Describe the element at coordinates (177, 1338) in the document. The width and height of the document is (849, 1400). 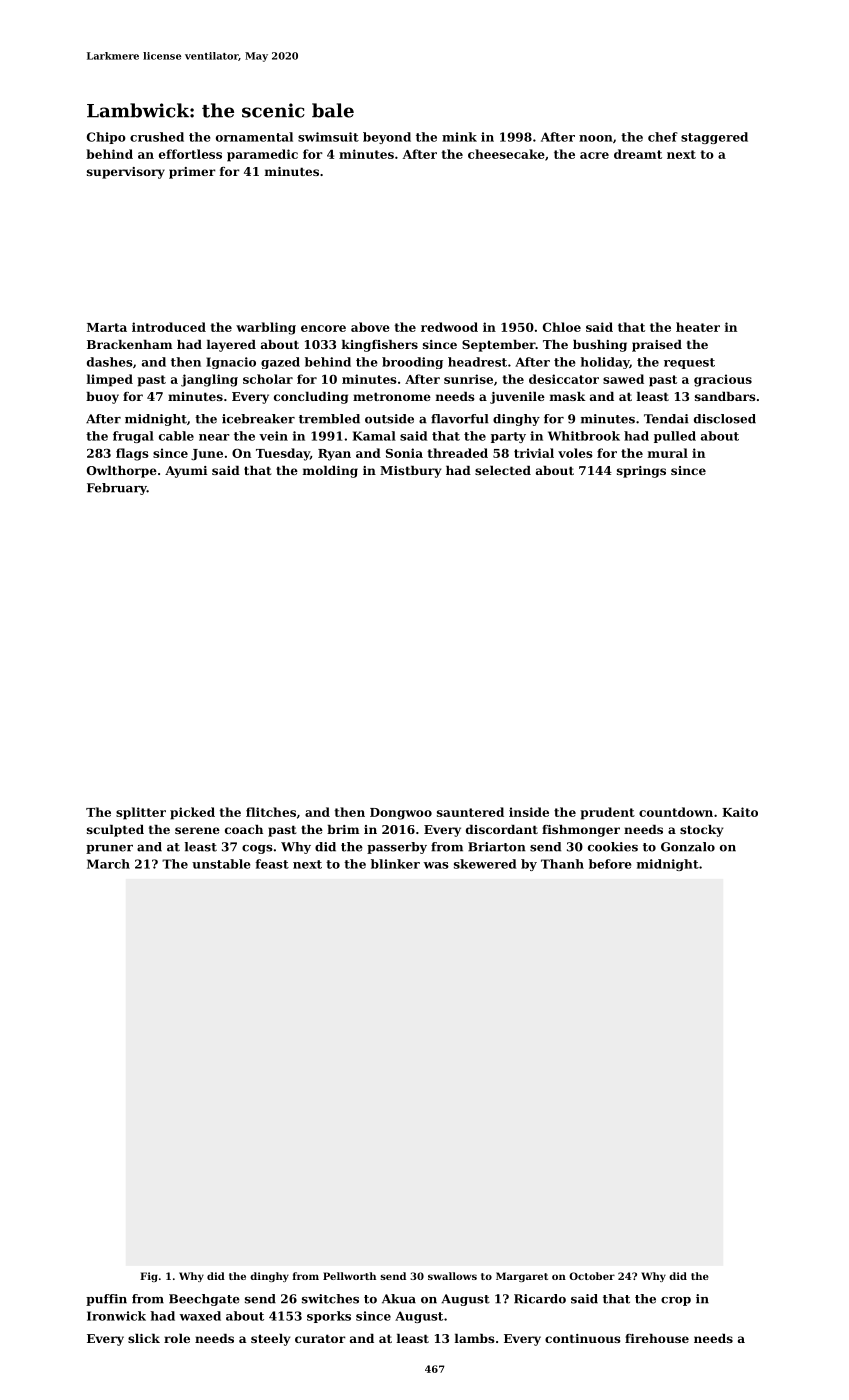
I see `role` at that location.
